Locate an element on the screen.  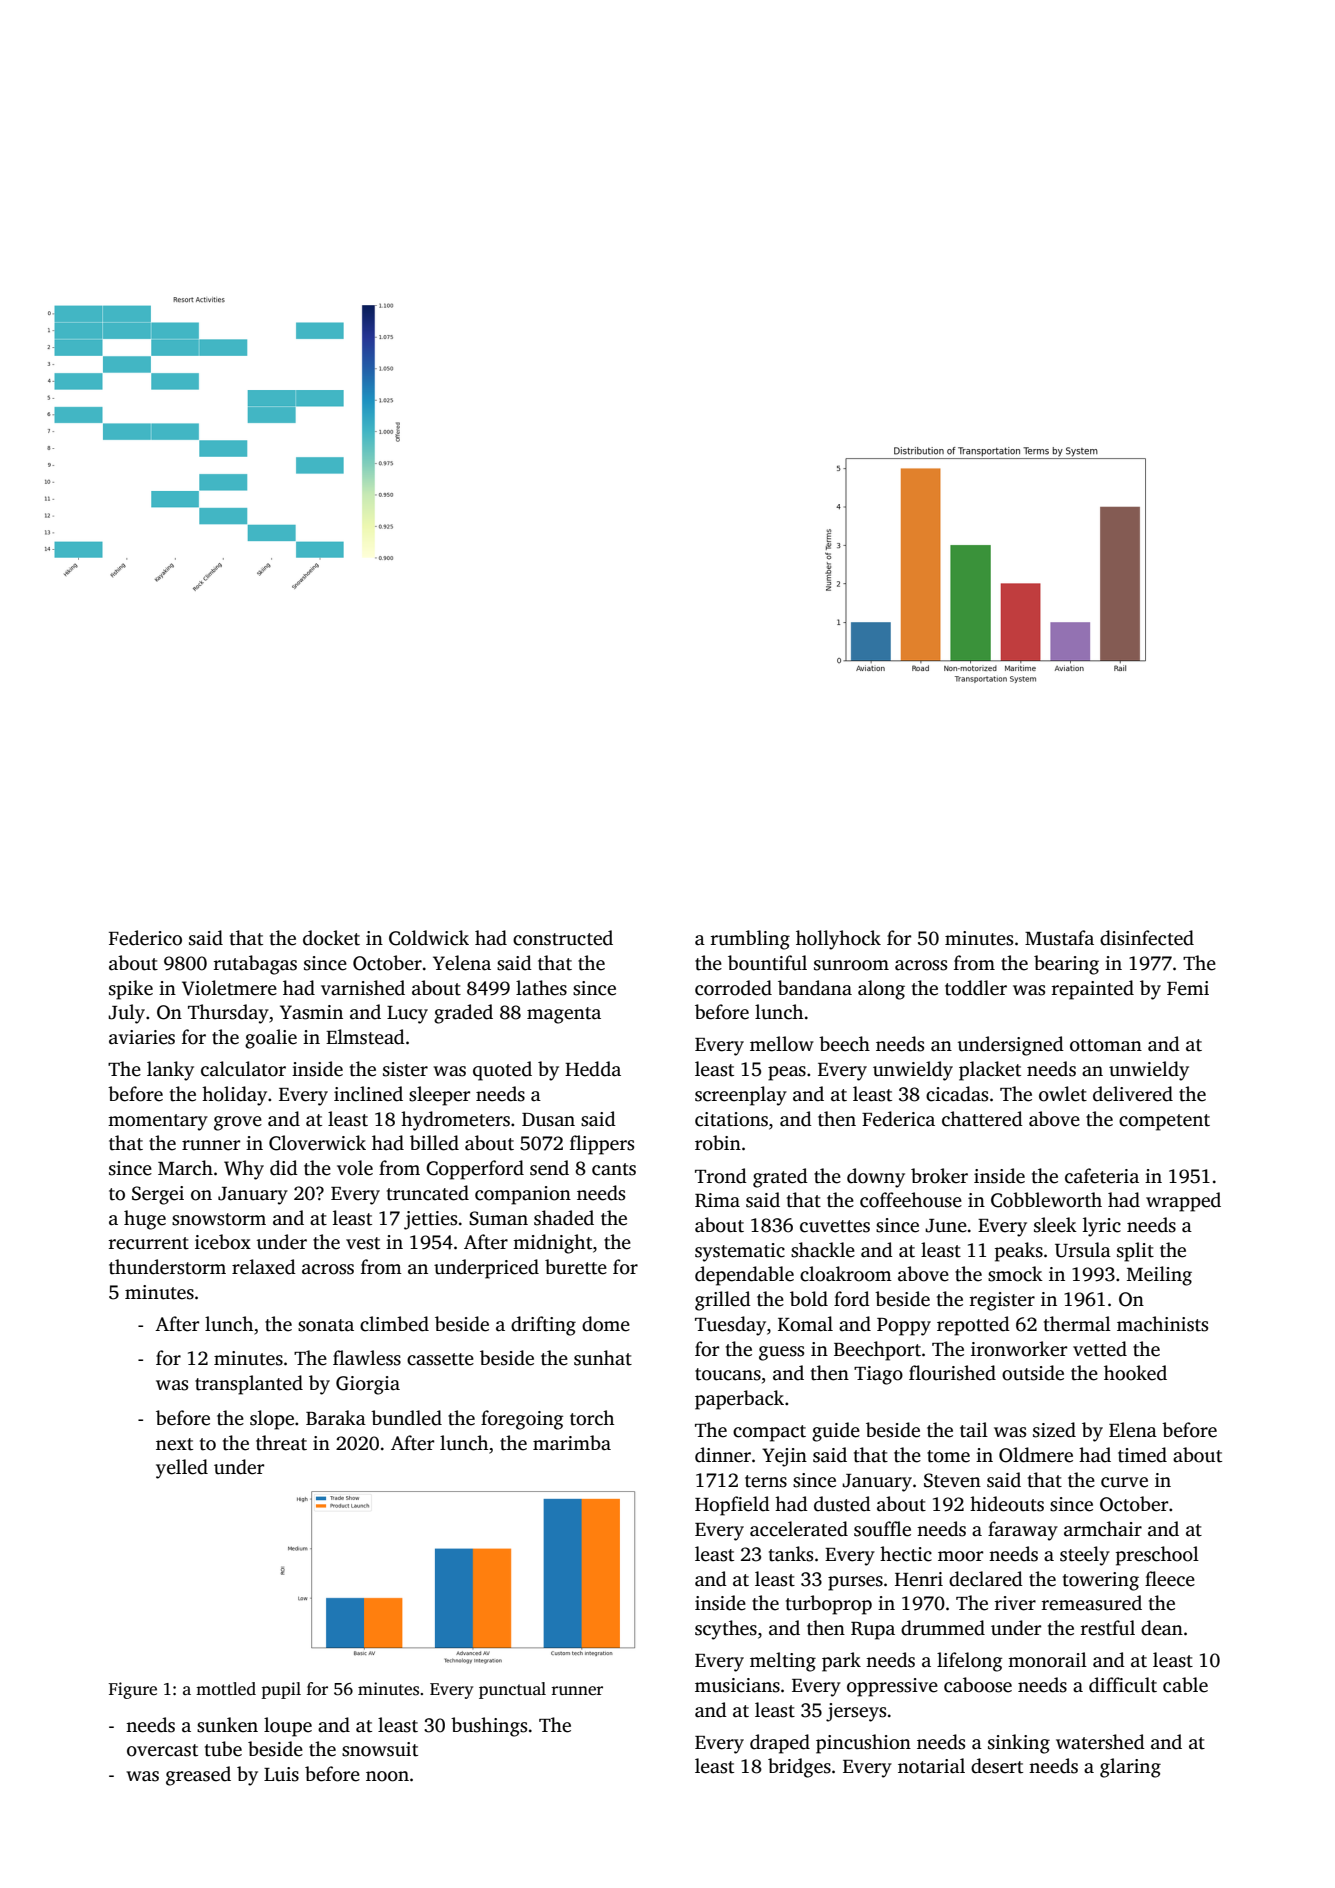
Suman is located at coordinates (498, 1218).
